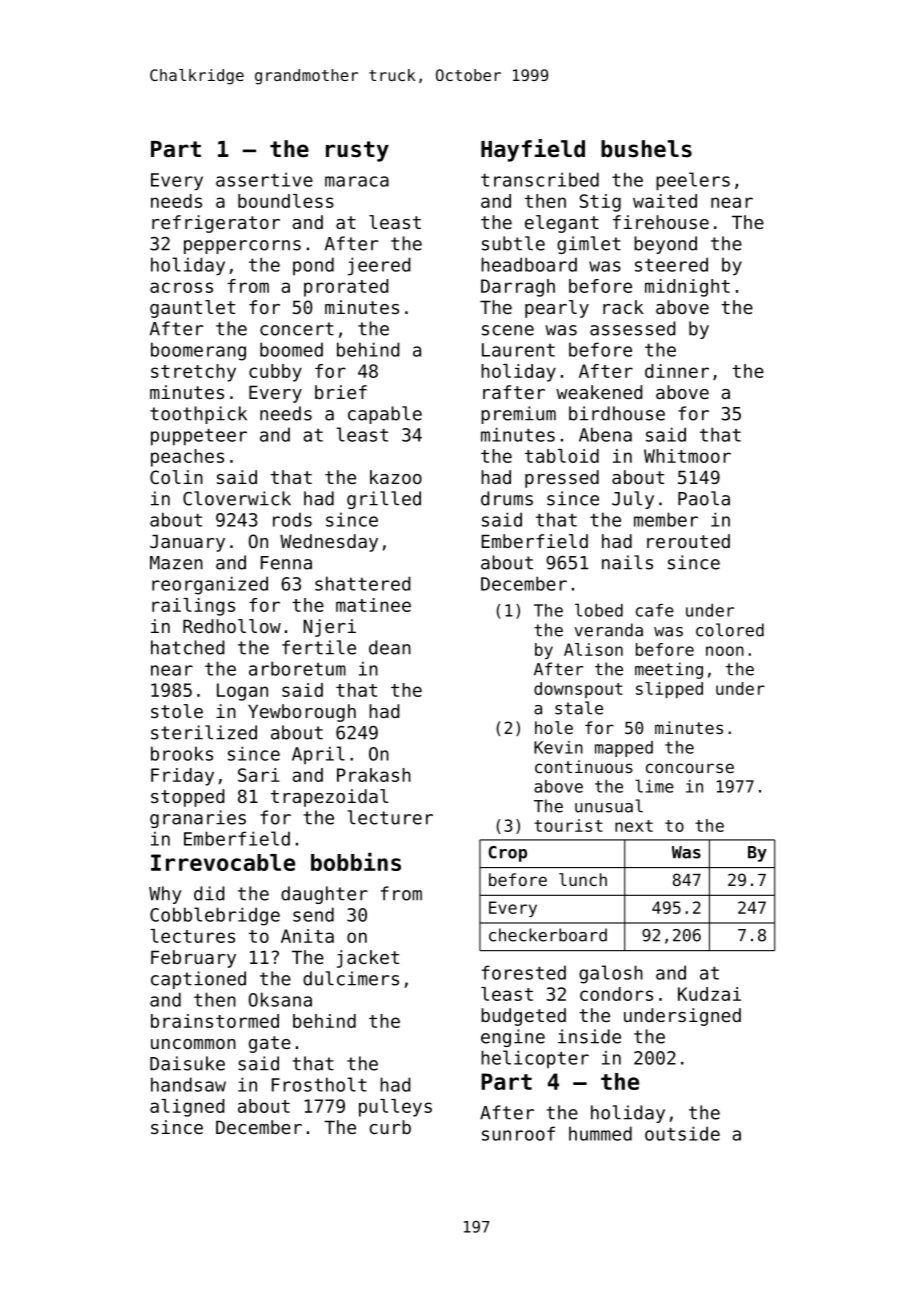  I want to click on Colin, so click(176, 477).
